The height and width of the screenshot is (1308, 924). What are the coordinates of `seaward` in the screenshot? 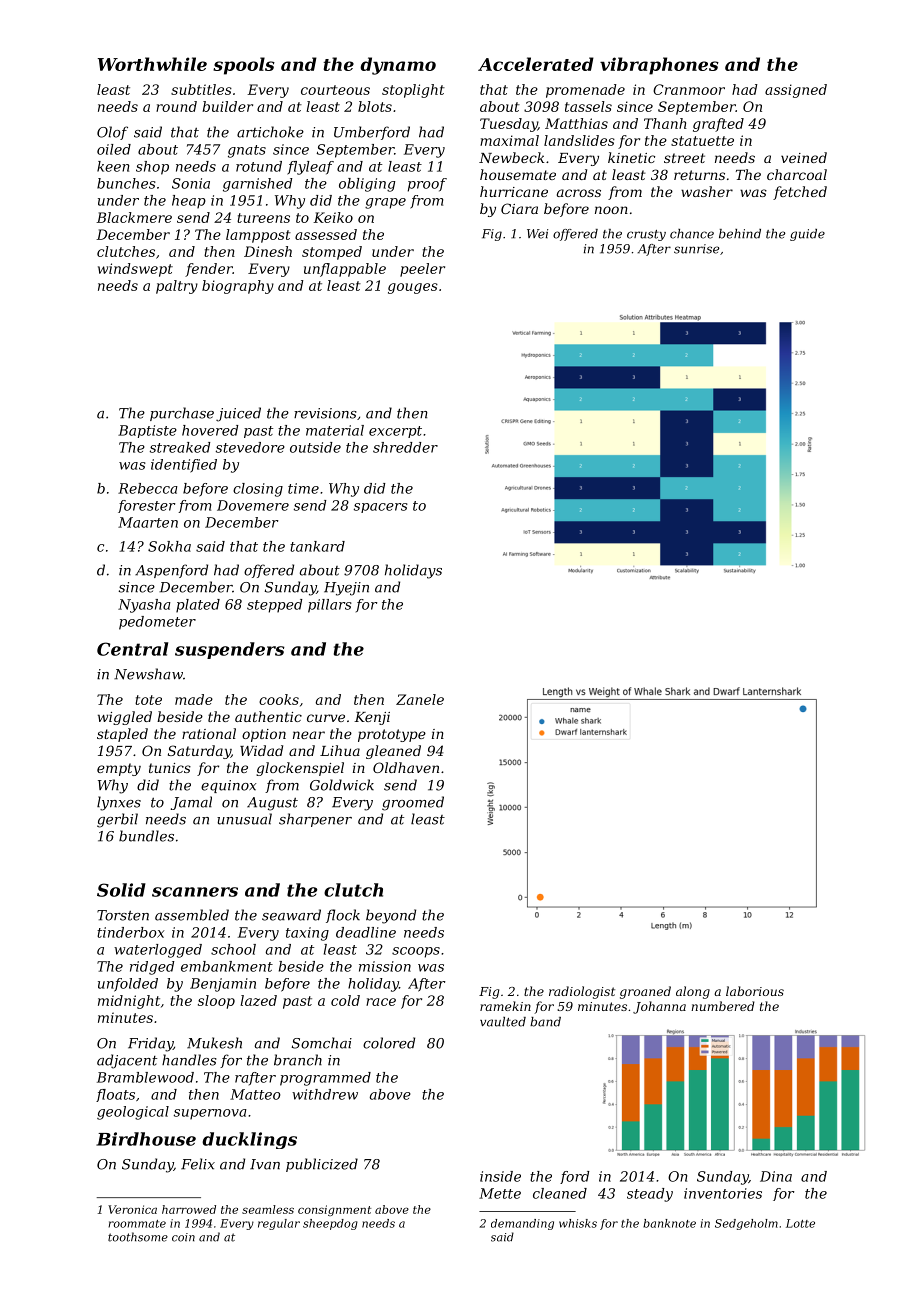 It's located at (291, 915).
